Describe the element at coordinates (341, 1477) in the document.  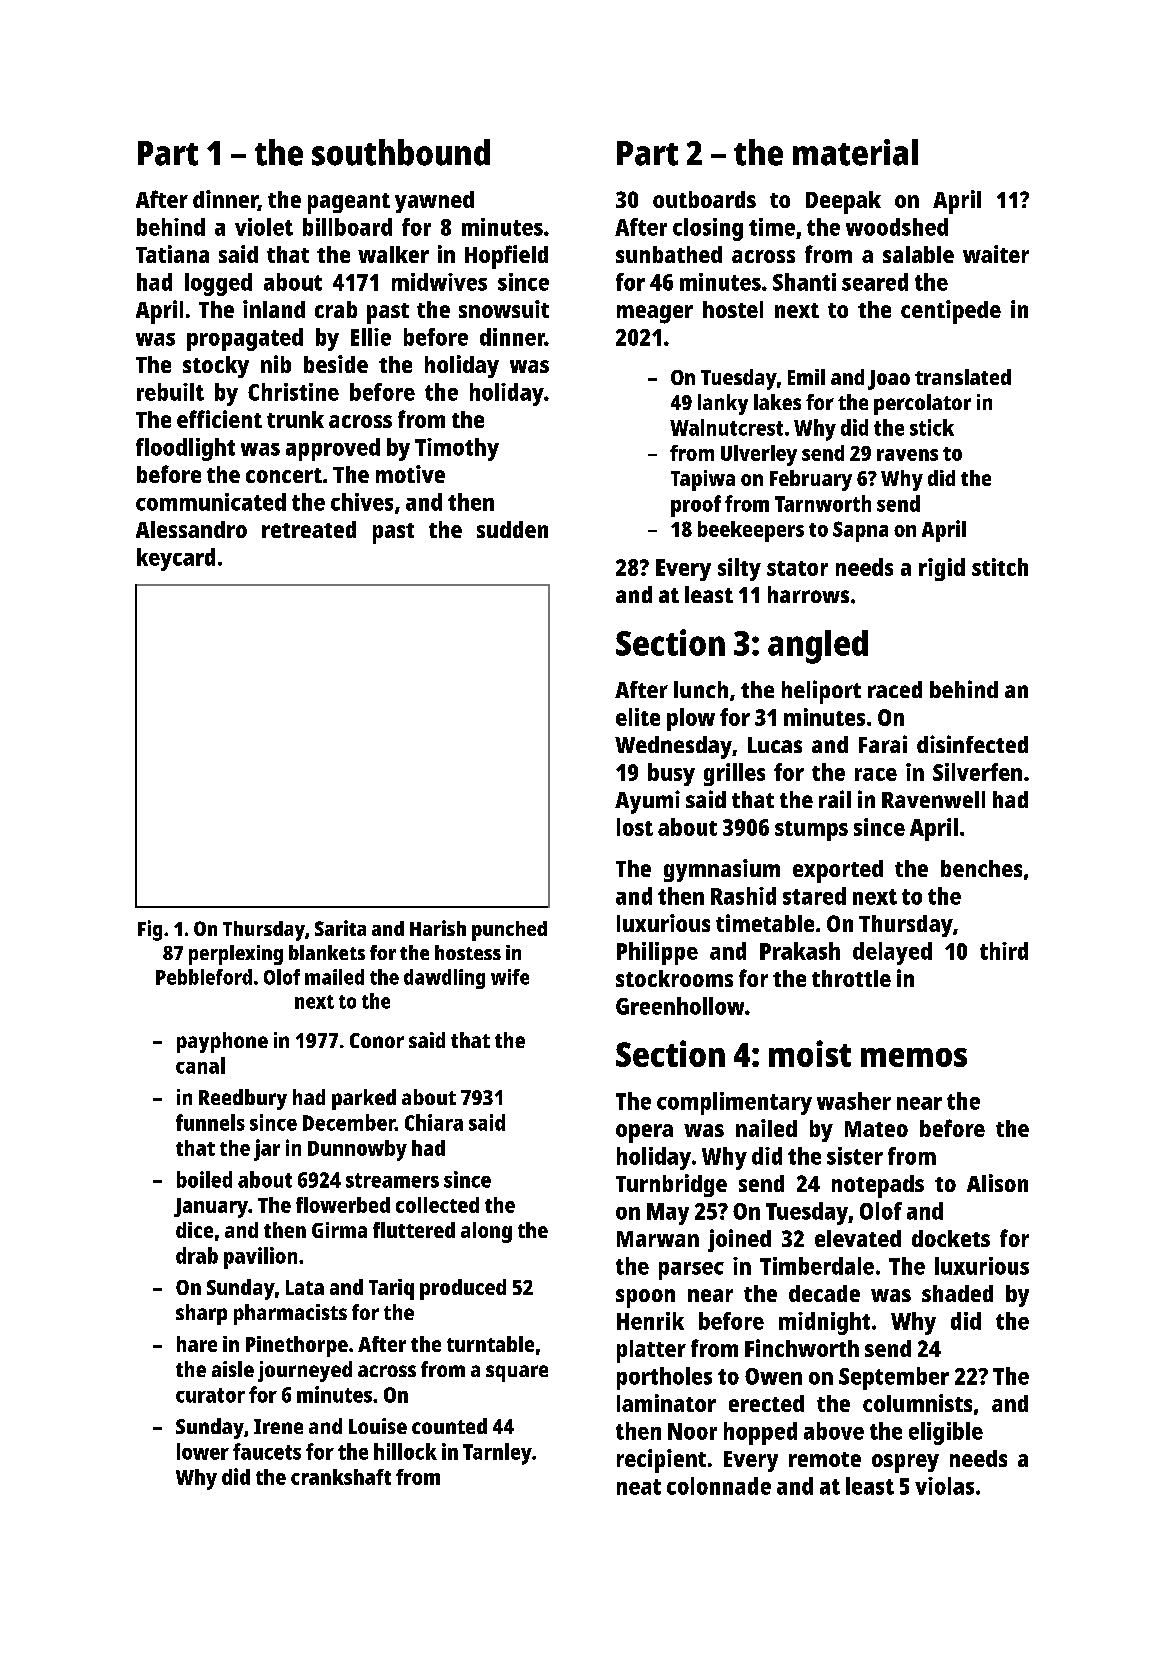
I see `crankshaft` at that location.
